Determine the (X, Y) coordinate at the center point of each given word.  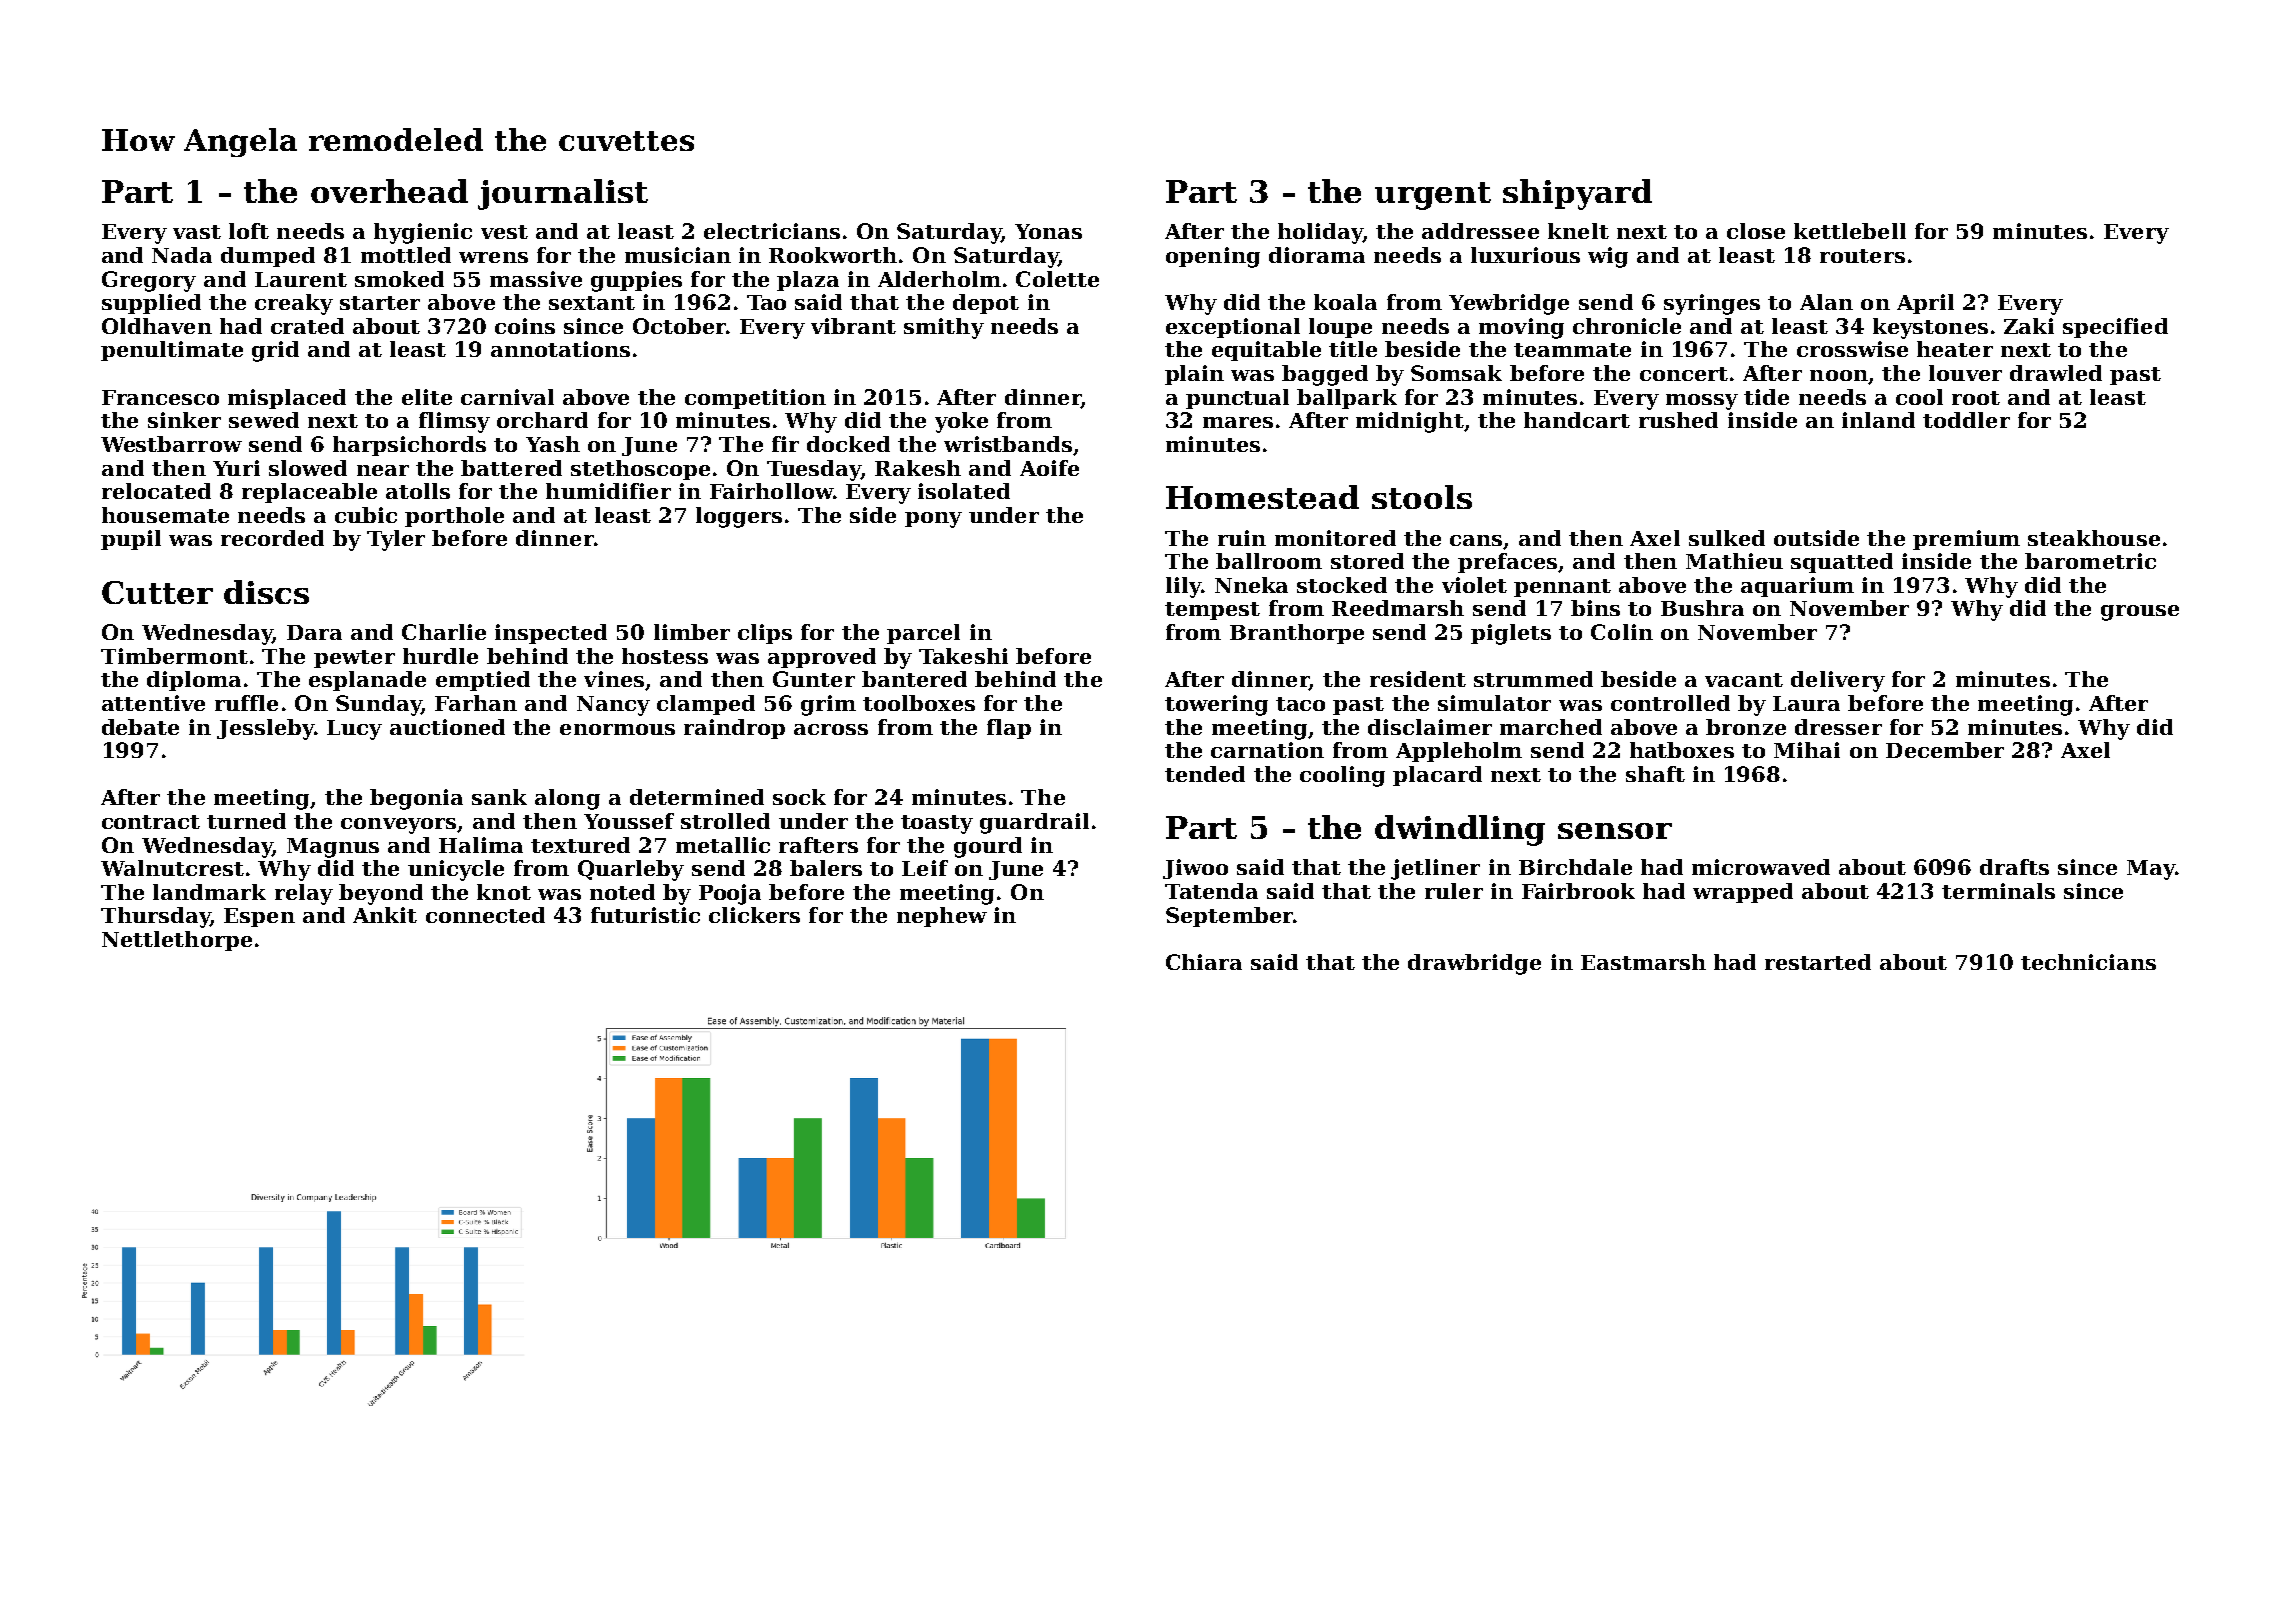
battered (511, 468)
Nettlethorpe (177, 941)
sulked (1727, 538)
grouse (2140, 613)
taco (1300, 704)
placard (1437, 776)
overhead (389, 191)
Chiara (1204, 962)
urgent (1433, 196)
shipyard (1577, 194)
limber (692, 632)
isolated (964, 491)
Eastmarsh (1643, 962)
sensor (1615, 831)
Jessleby (265, 729)
